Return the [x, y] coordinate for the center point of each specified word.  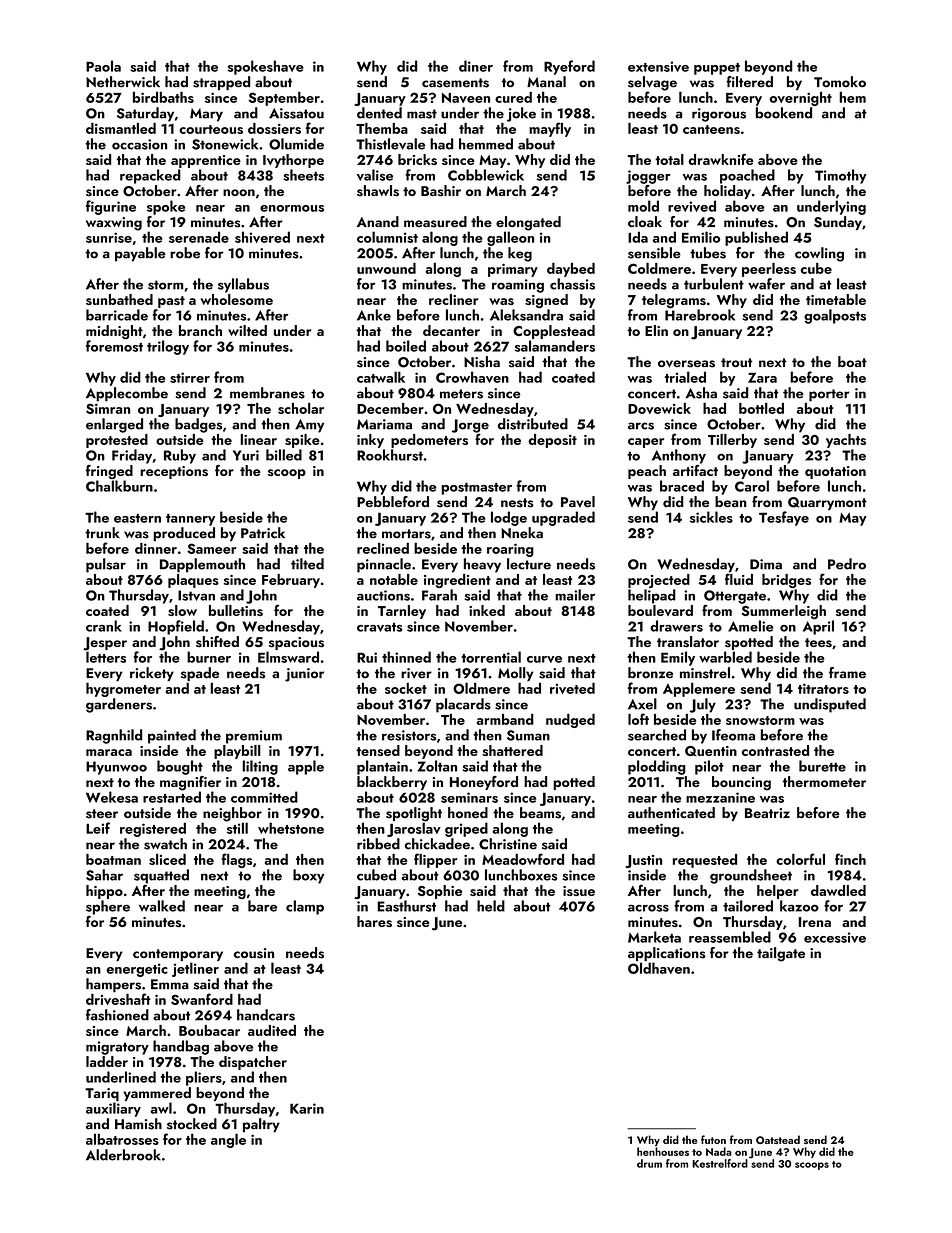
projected [659, 581]
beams [540, 813]
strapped [221, 83]
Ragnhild [114, 736]
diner [476, 66]
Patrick [263, 533]
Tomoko [840, 81]
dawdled [838, 890]
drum [649, 1163]
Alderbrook [123, 1155]
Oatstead [778, 1139]
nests [517, 503]
